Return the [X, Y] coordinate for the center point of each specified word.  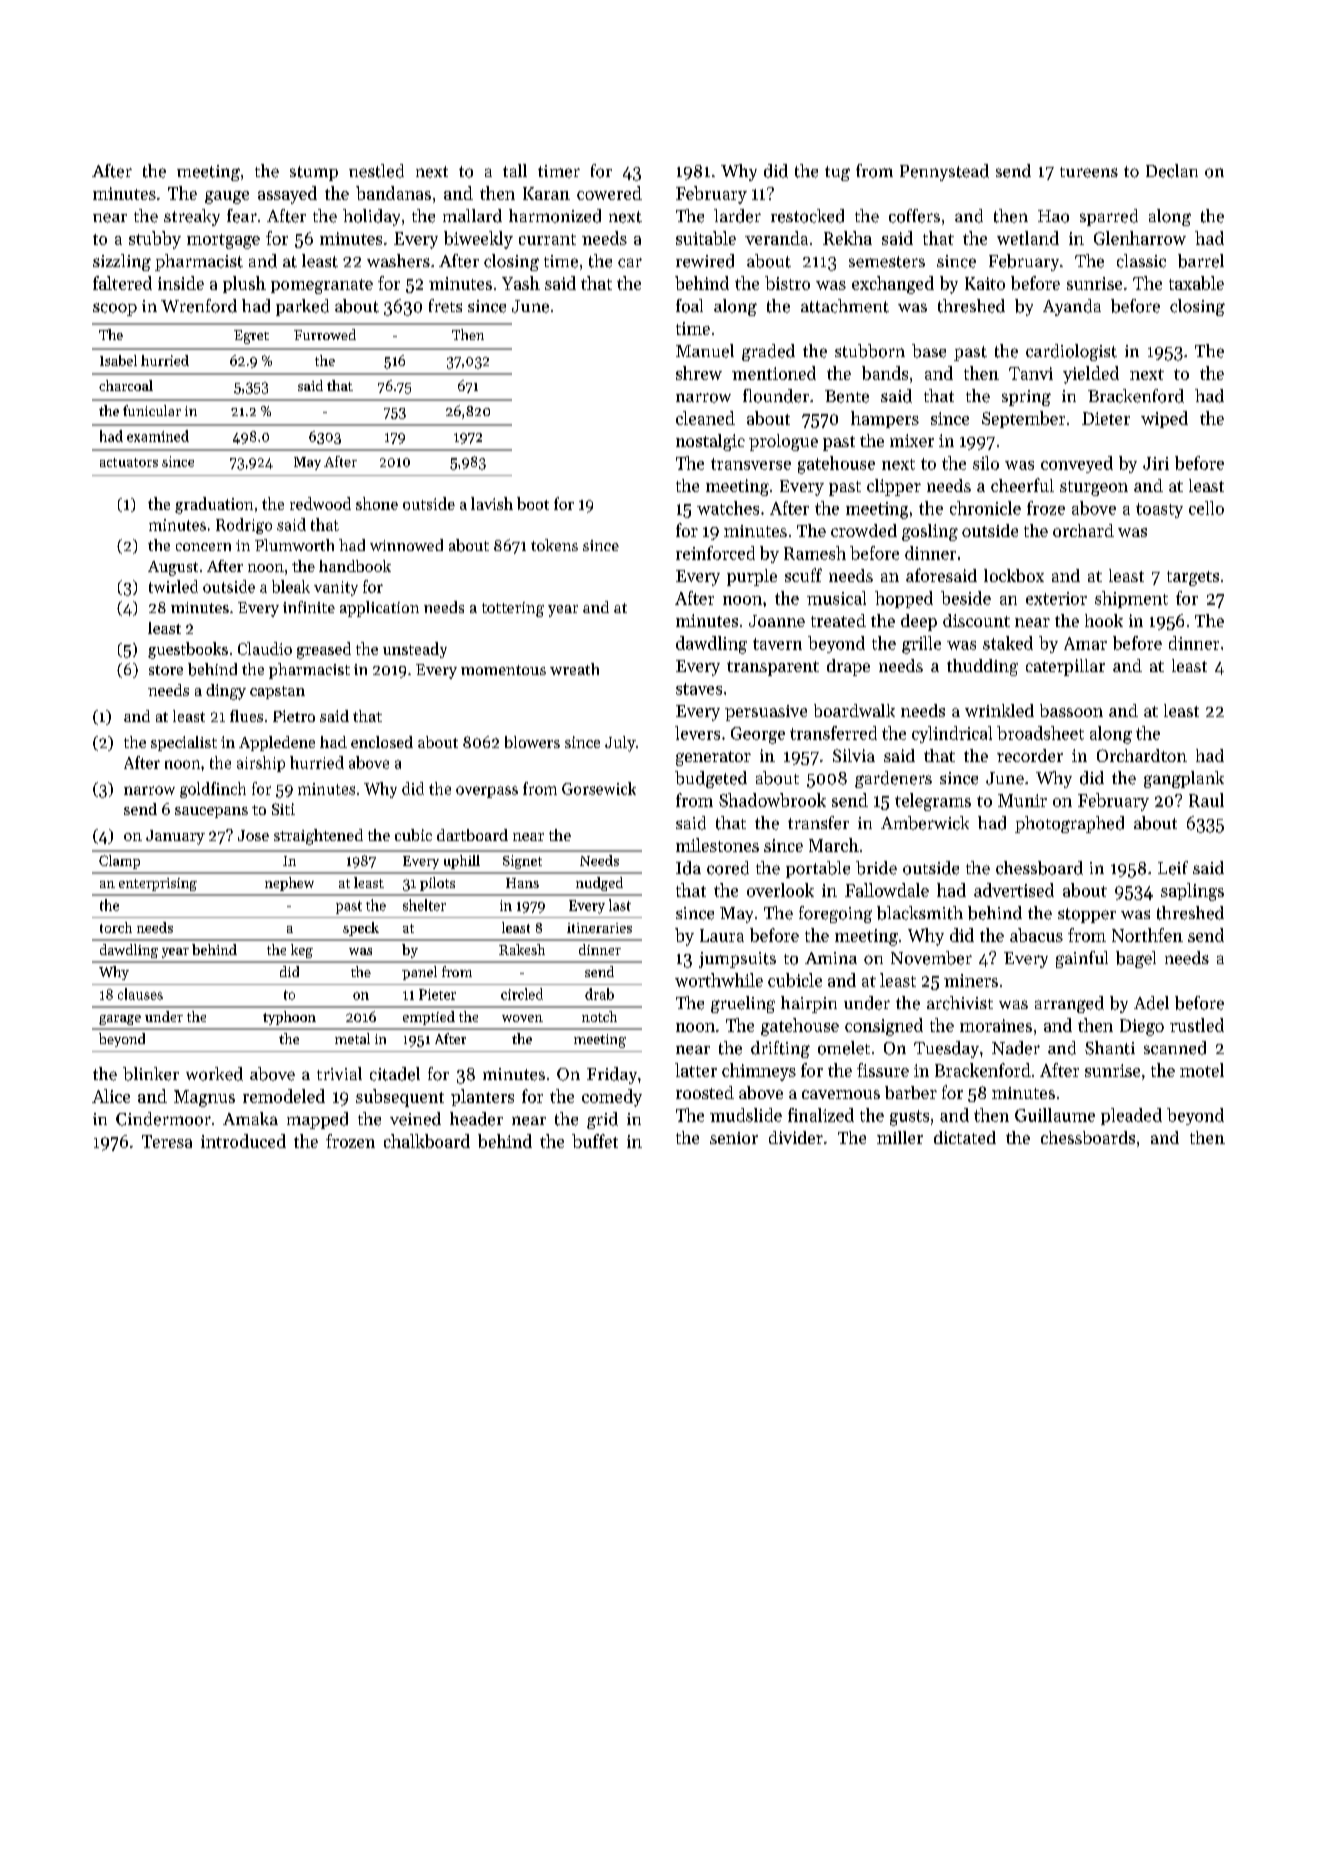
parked [302, 307]
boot [533, 503]
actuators [129, 462]
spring [1026, 398]
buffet [595, 1141]
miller [900, 1137]
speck [361, 929]
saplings [1192, 892]
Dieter [1106, 418]
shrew [699, 373]
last [620, 905]
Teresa [167, 1141]
